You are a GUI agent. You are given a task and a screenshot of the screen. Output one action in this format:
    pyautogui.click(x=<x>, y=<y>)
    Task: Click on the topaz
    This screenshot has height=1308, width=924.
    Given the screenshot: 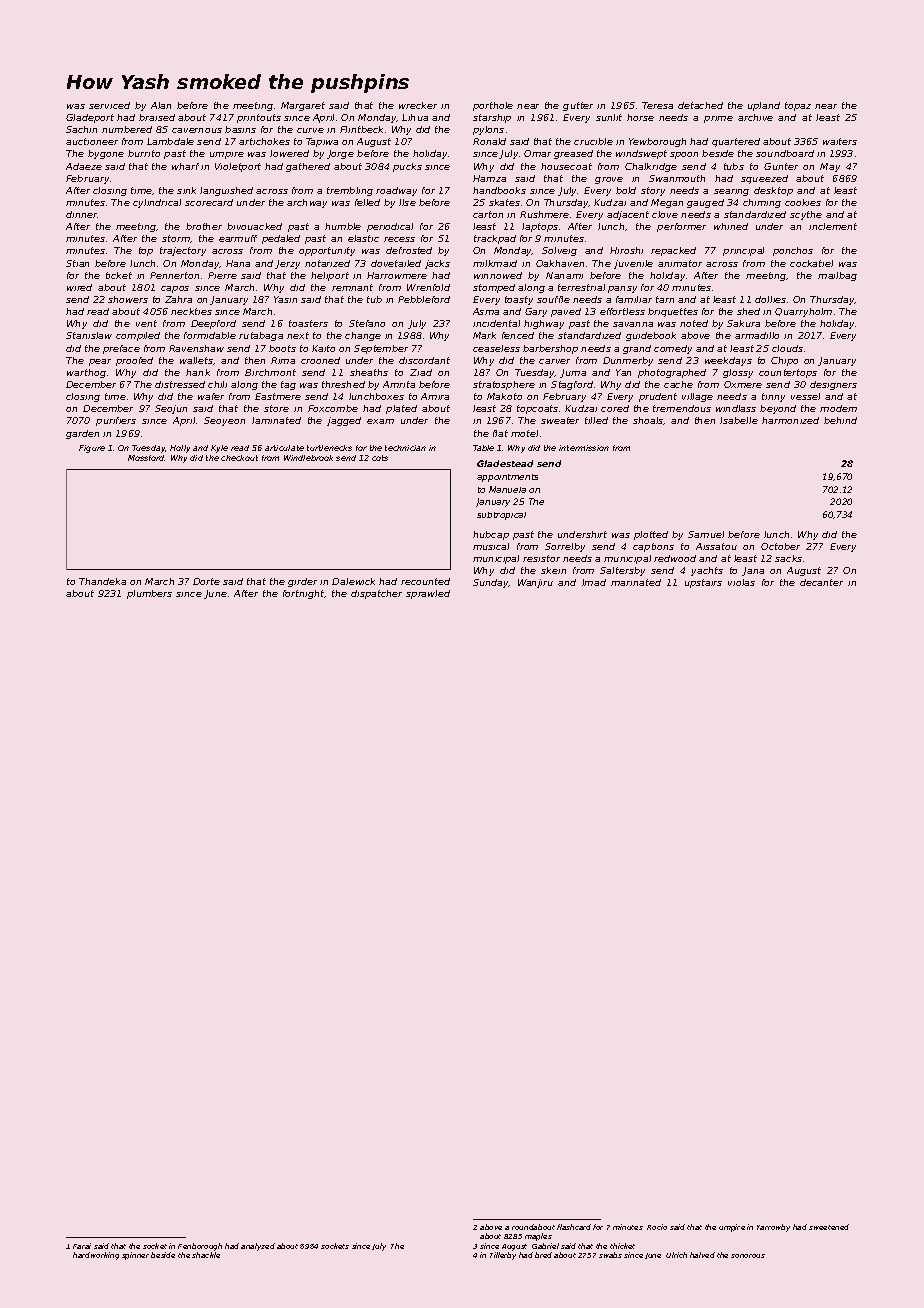 What is the action you would take?
    pyautogui.click(x=798, y=106)
